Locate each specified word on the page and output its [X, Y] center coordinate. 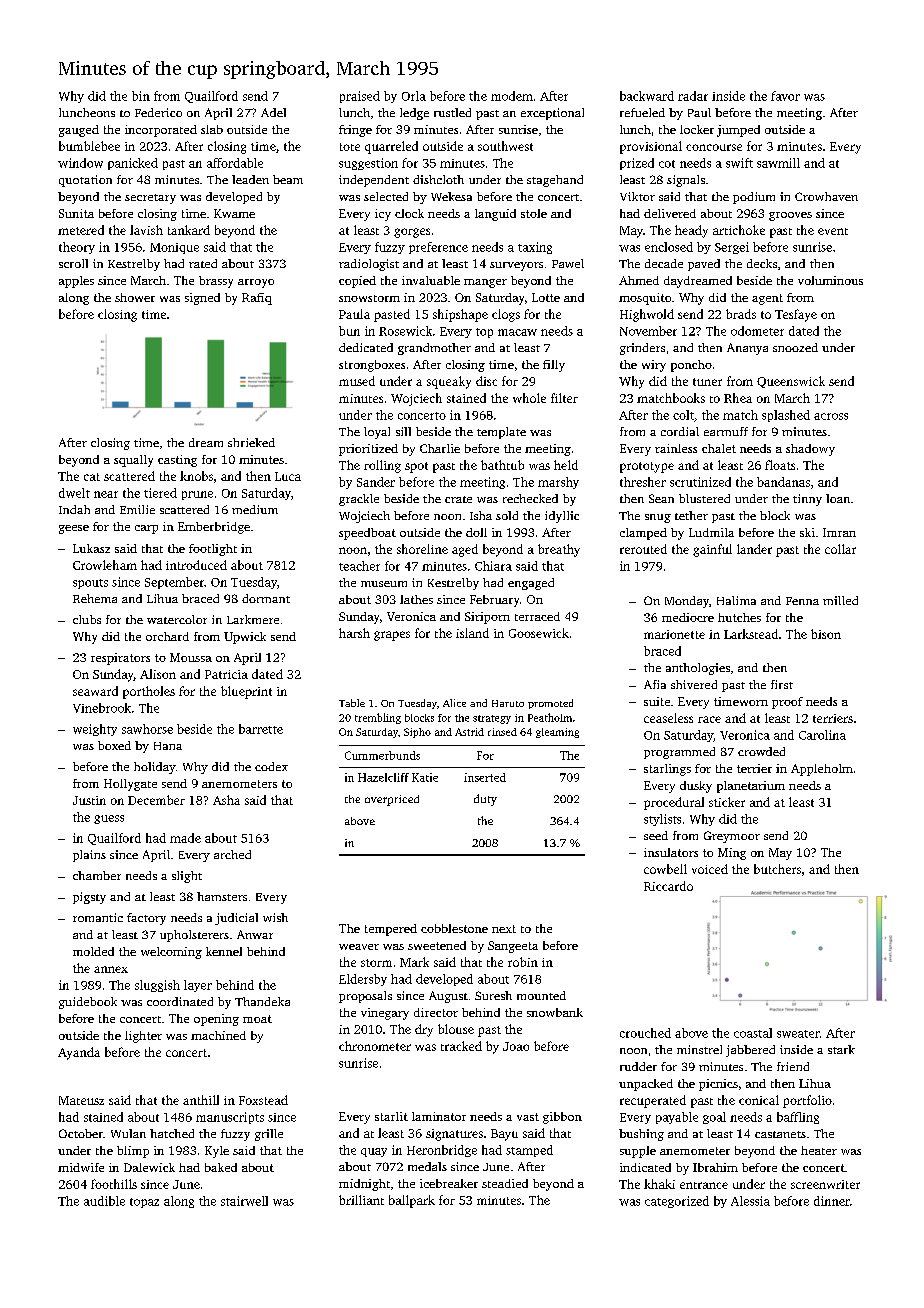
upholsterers [194, 936]
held [566, 465]
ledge [414, 114]
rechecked [530, 498]
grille [269, 1135]
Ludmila [711, 532]
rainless [676, 448]
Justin [89, 800]
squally [133, 461]
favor [785, 96]
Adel [273, 112]
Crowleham [105, 565]
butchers [777, 869]
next [504, 929]
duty [485, 800]
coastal [753, 1033]
